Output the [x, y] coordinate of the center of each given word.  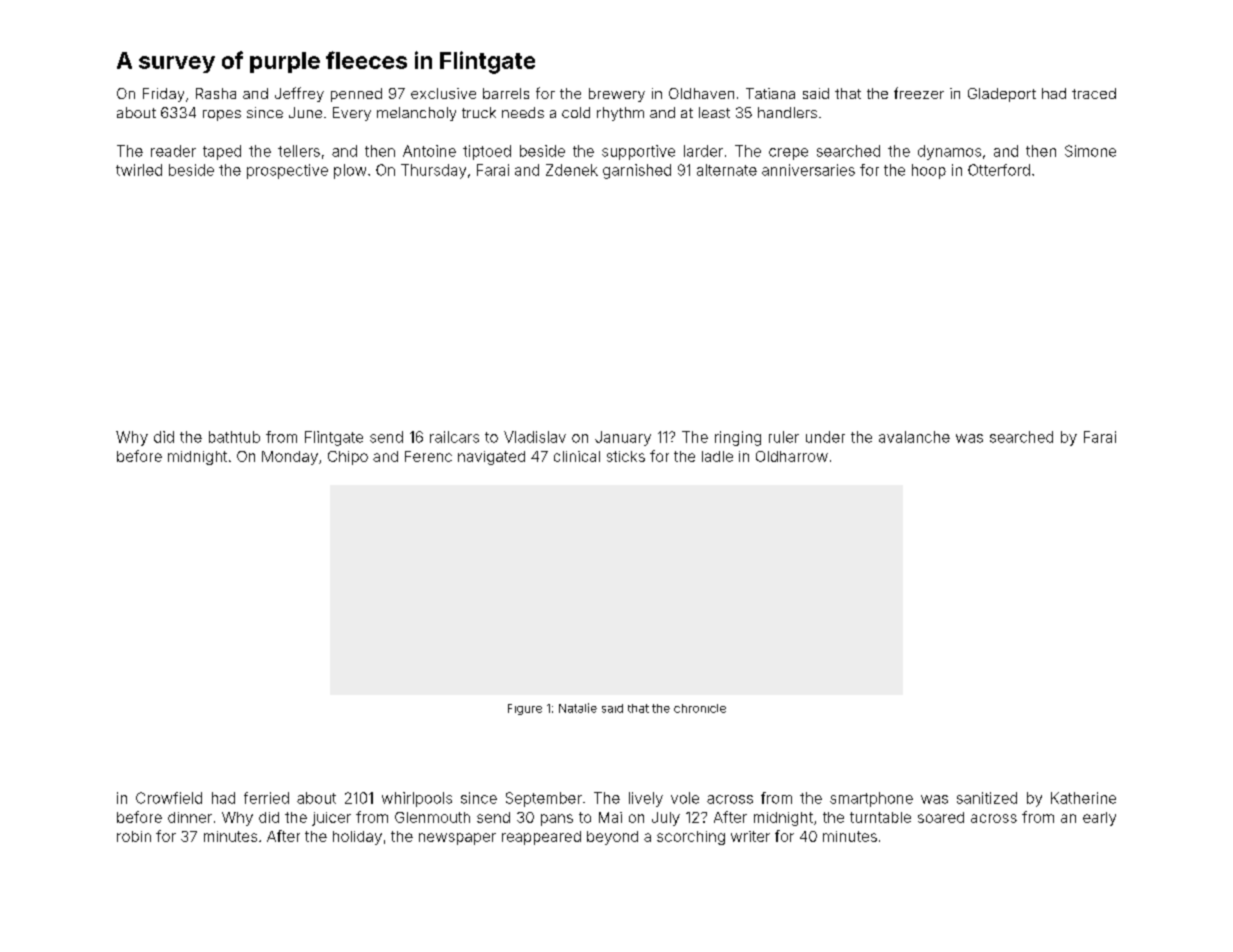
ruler [784, 437]
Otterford [999, 170]
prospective [287, 171]
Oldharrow [792, 456]
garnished [637, 171]
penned [356, 95]
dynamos [949, 152]
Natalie [578, 708]
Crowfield [169, 798]
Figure [525, 709]
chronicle [700, 708]
